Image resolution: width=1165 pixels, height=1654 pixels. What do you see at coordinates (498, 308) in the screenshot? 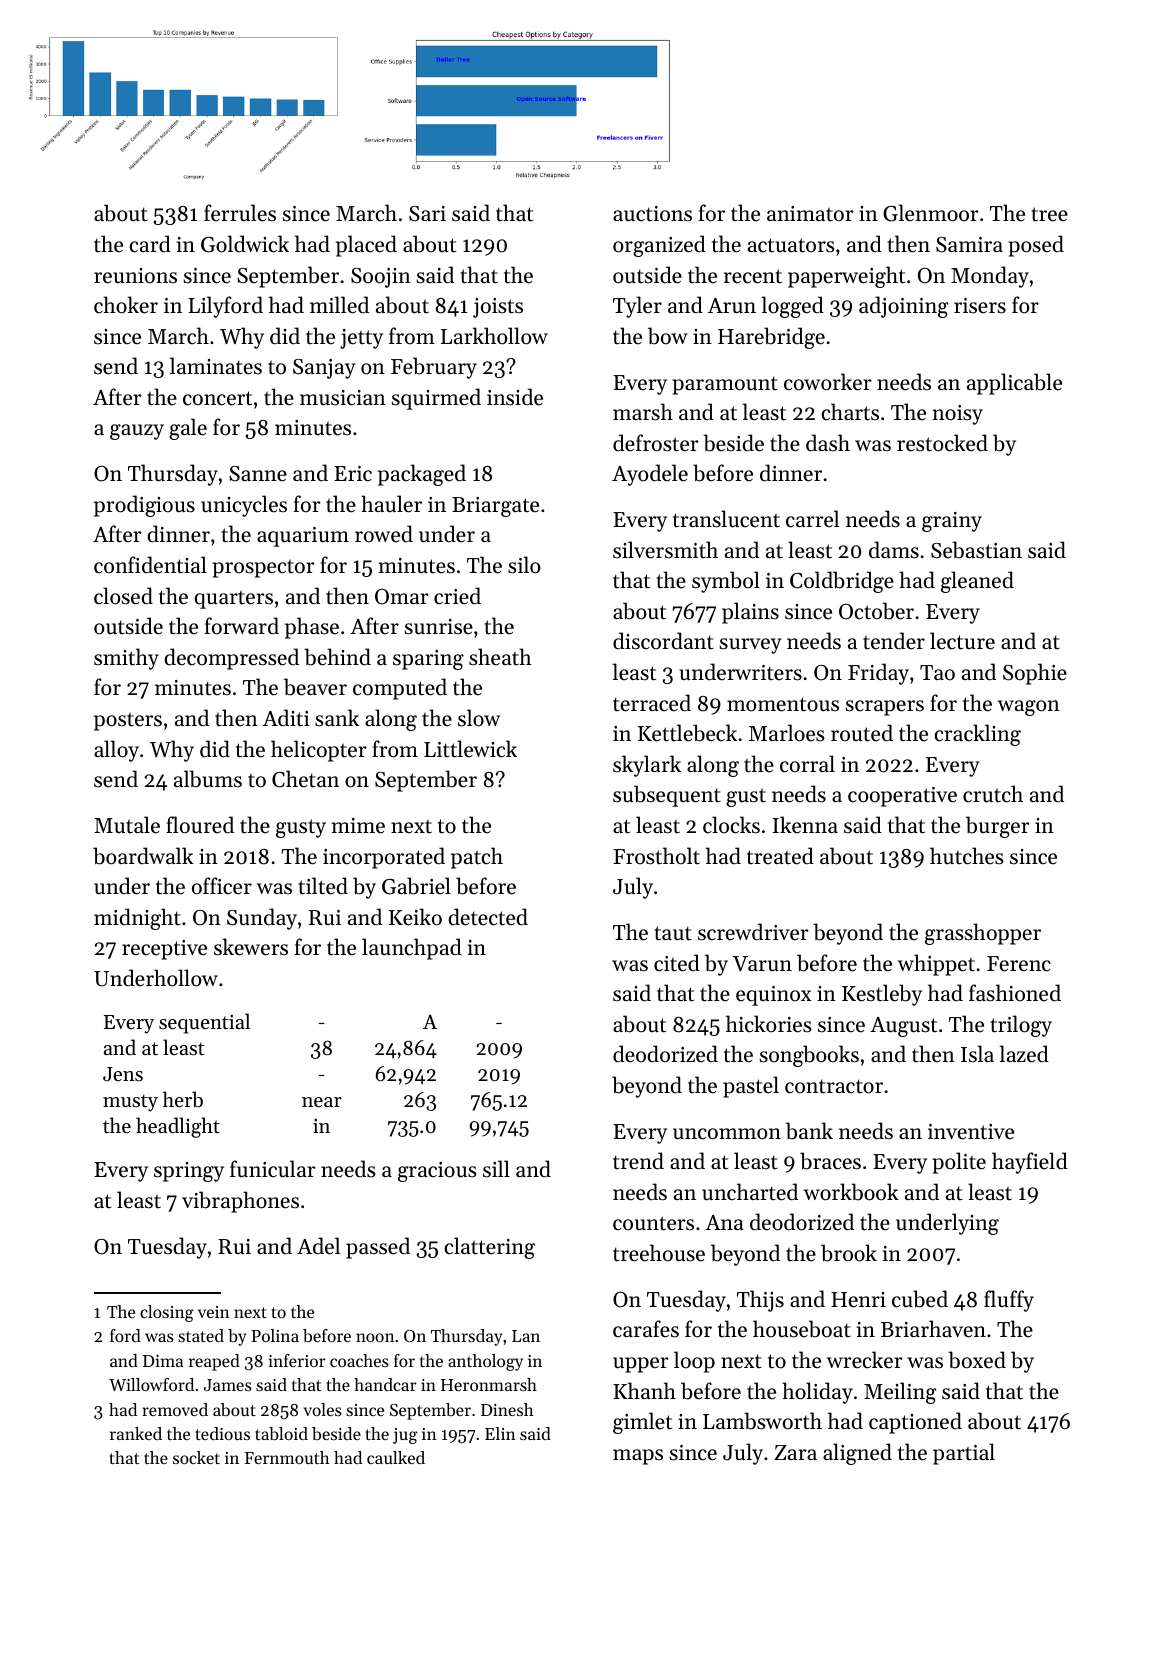
I see `joists` at bounding box center [498, 308].
